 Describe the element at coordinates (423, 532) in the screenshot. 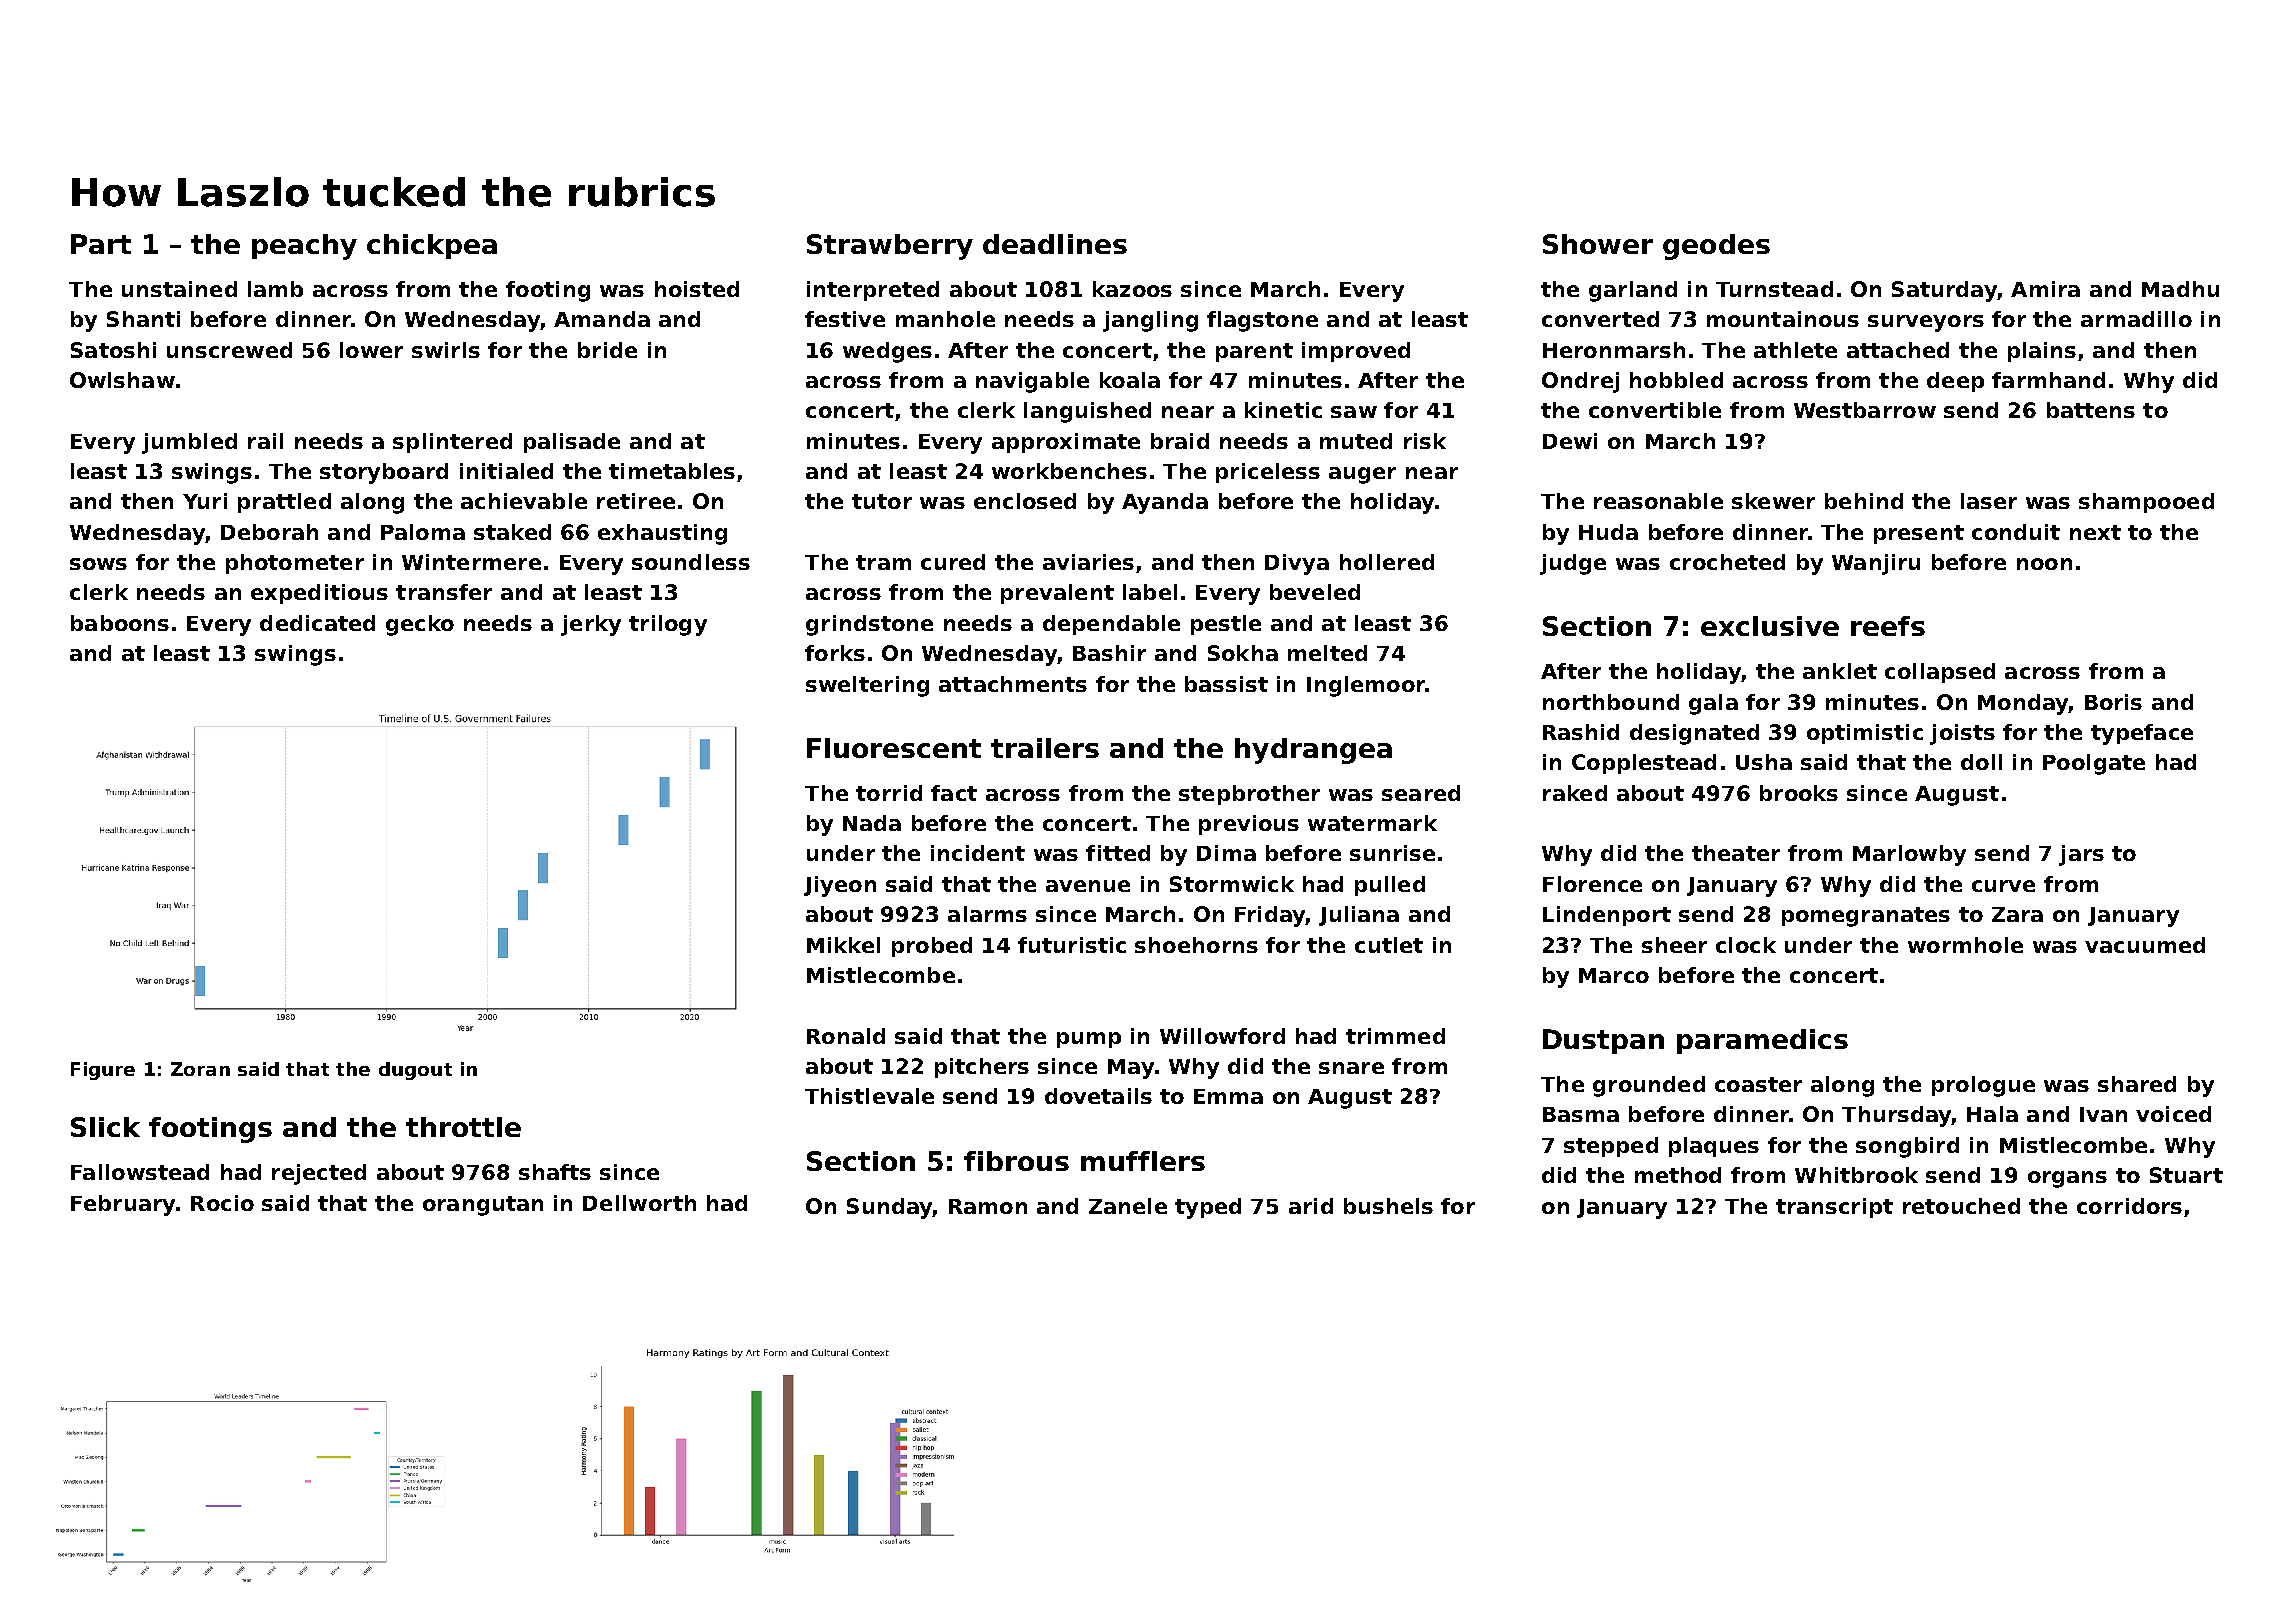

I see `Paloma` at that location.
